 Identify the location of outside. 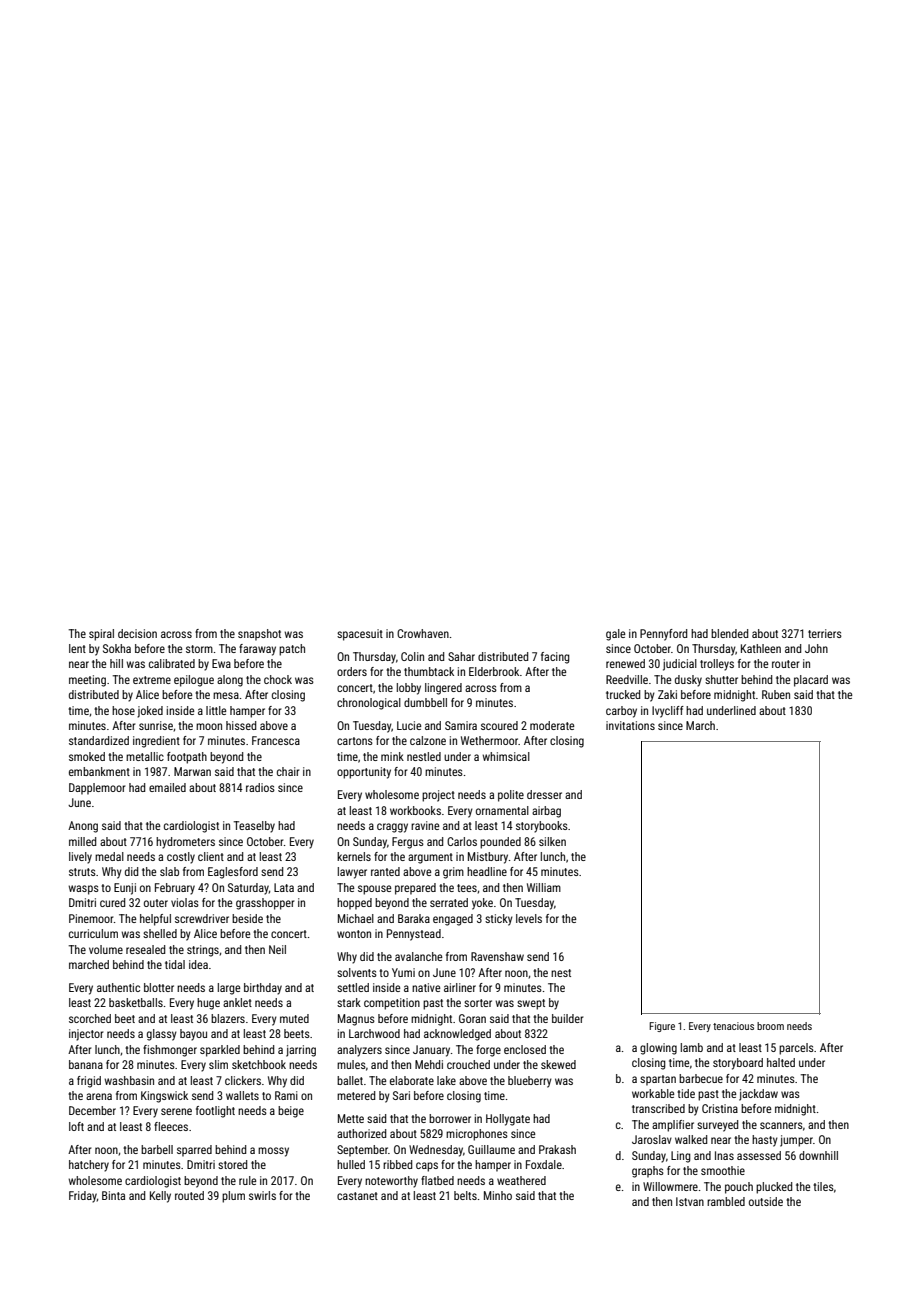
(766, 1201).
